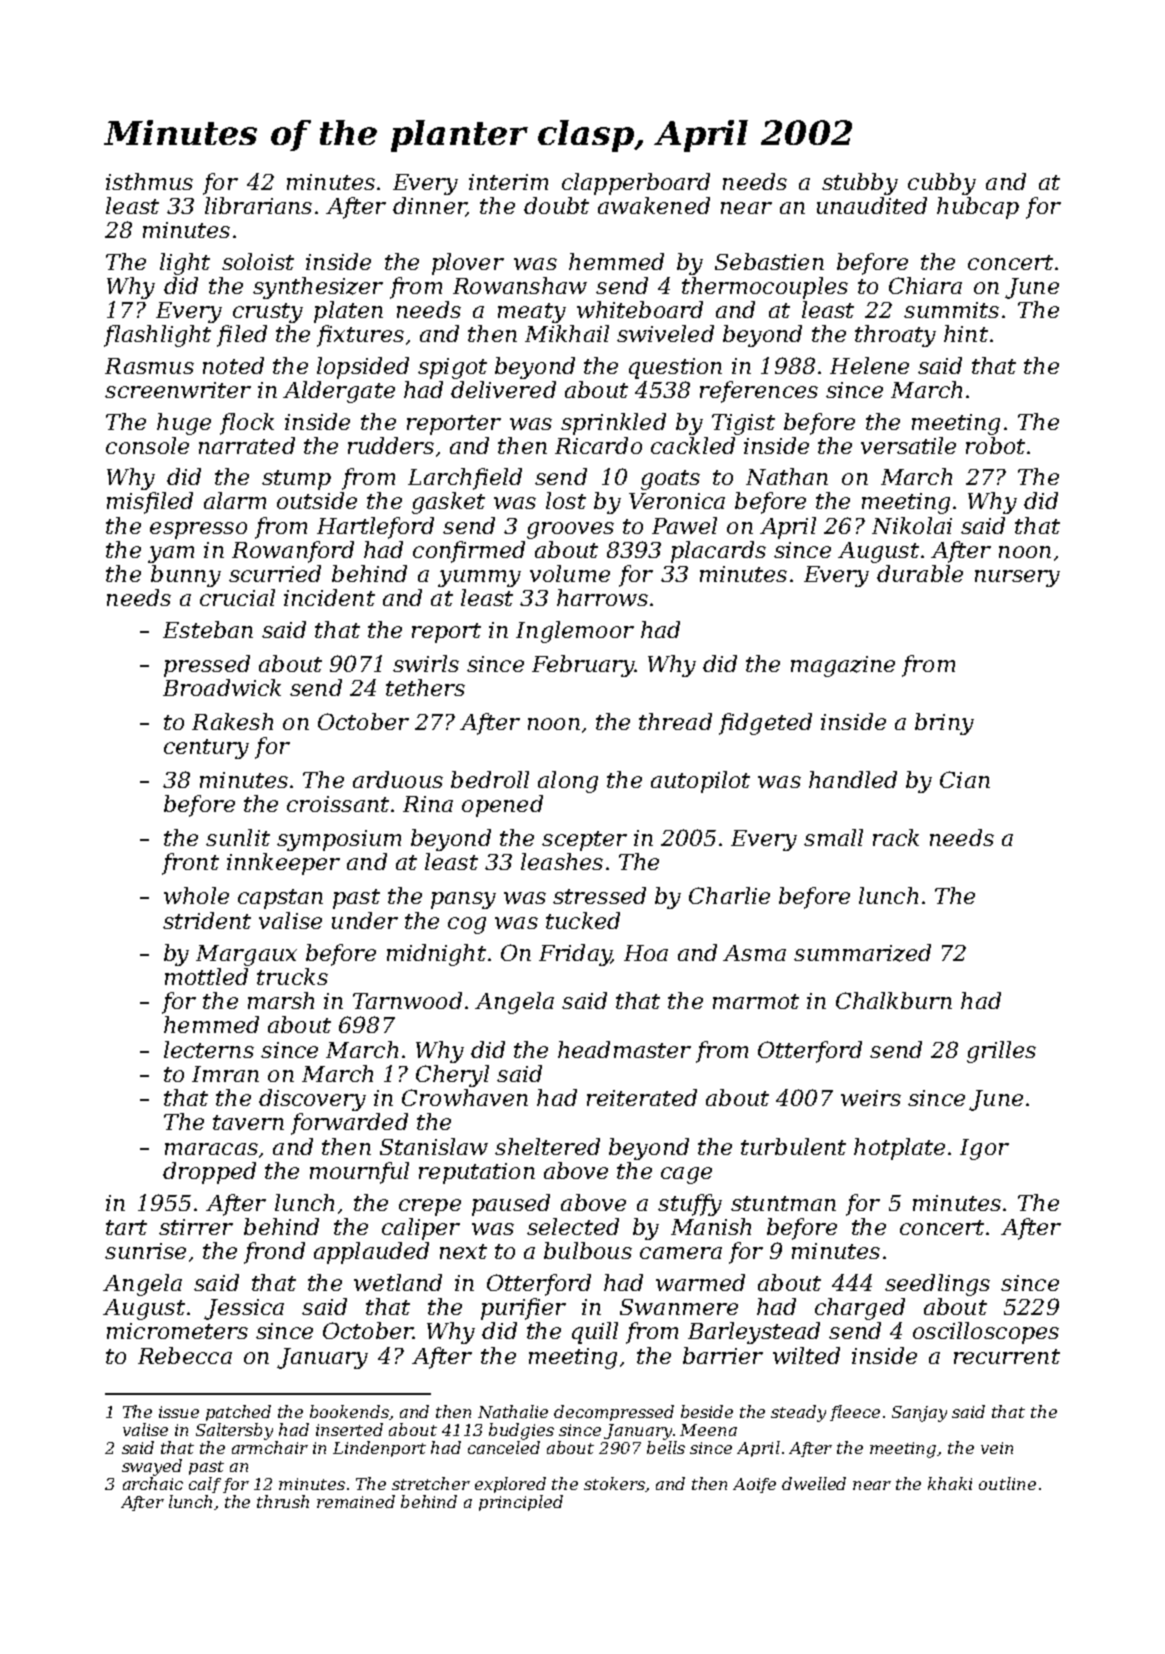 The width and height of the image is (1165, 1654). I want to click on fixtures, so click(360, 336).
